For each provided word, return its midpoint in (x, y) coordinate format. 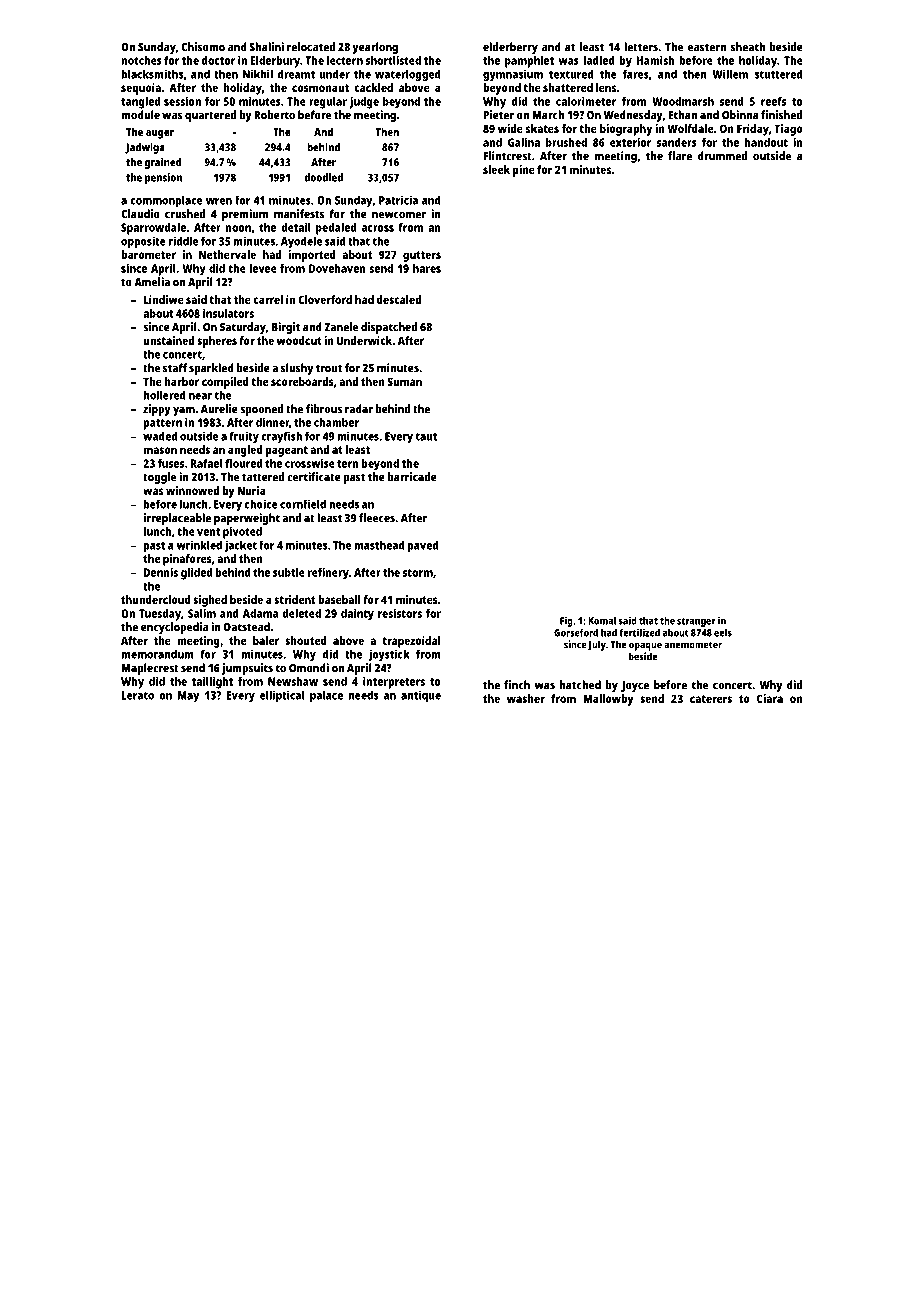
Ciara (770, 698)
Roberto (274, 115)
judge (364, 103)
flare (680, 156)
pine (524, 171)
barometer (148, 254)
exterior (630, 142)
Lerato (137, 695)
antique (421, 696)
